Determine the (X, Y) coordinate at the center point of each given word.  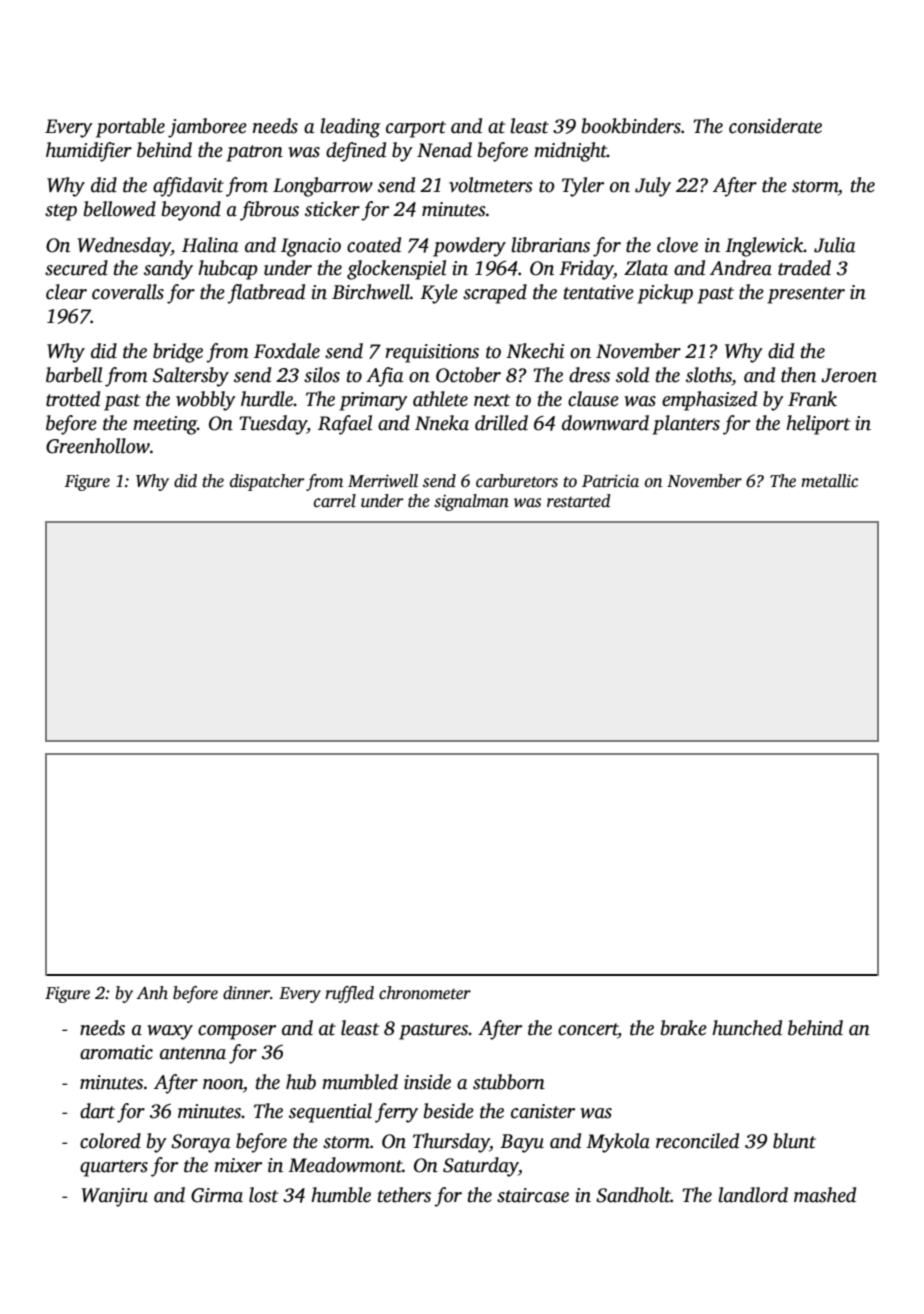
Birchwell (371, 292)
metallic (829, 481)
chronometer (425, 993)
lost (263, 1195)
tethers (404, 1195)
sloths (709, 375)
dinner (246, 993)
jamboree (207, 128)
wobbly (206, 401)
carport (416, 129)
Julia (835, 245)
